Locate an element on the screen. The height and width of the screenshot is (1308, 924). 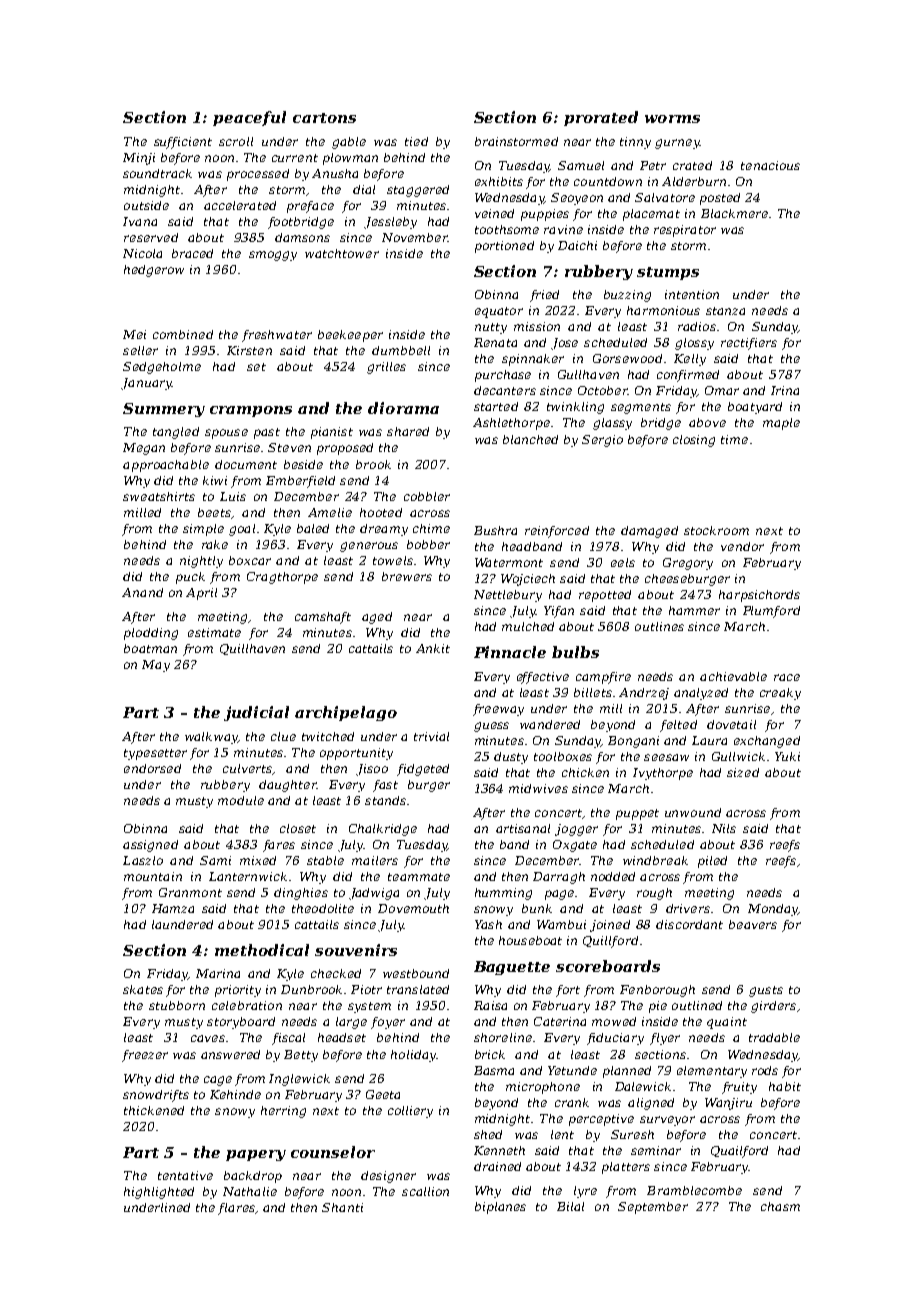
Bilal is located at coordinates (570, 1206).
